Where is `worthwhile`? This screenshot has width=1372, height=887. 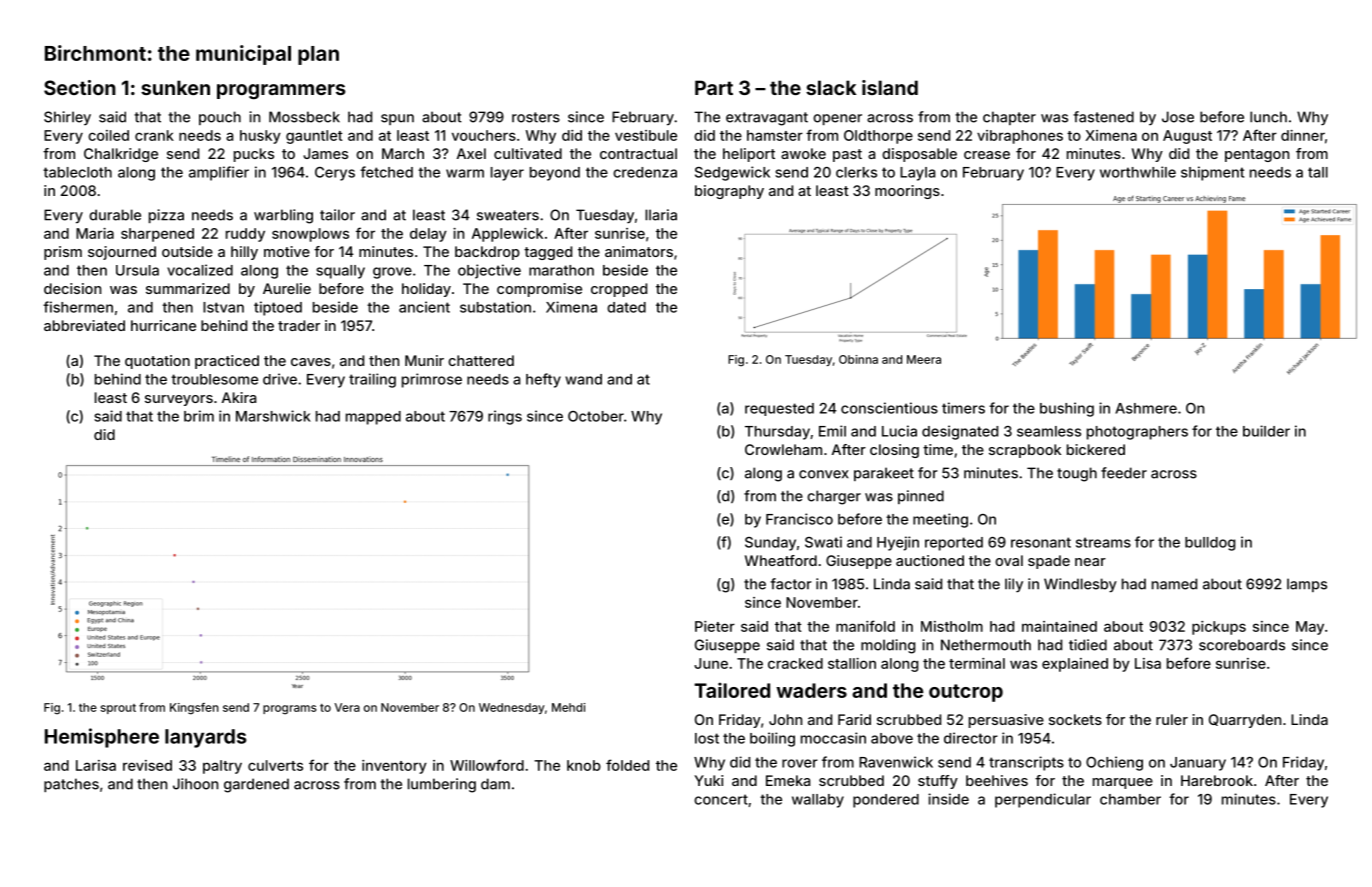
worthwhile is located at coordinates (1138, 172).
